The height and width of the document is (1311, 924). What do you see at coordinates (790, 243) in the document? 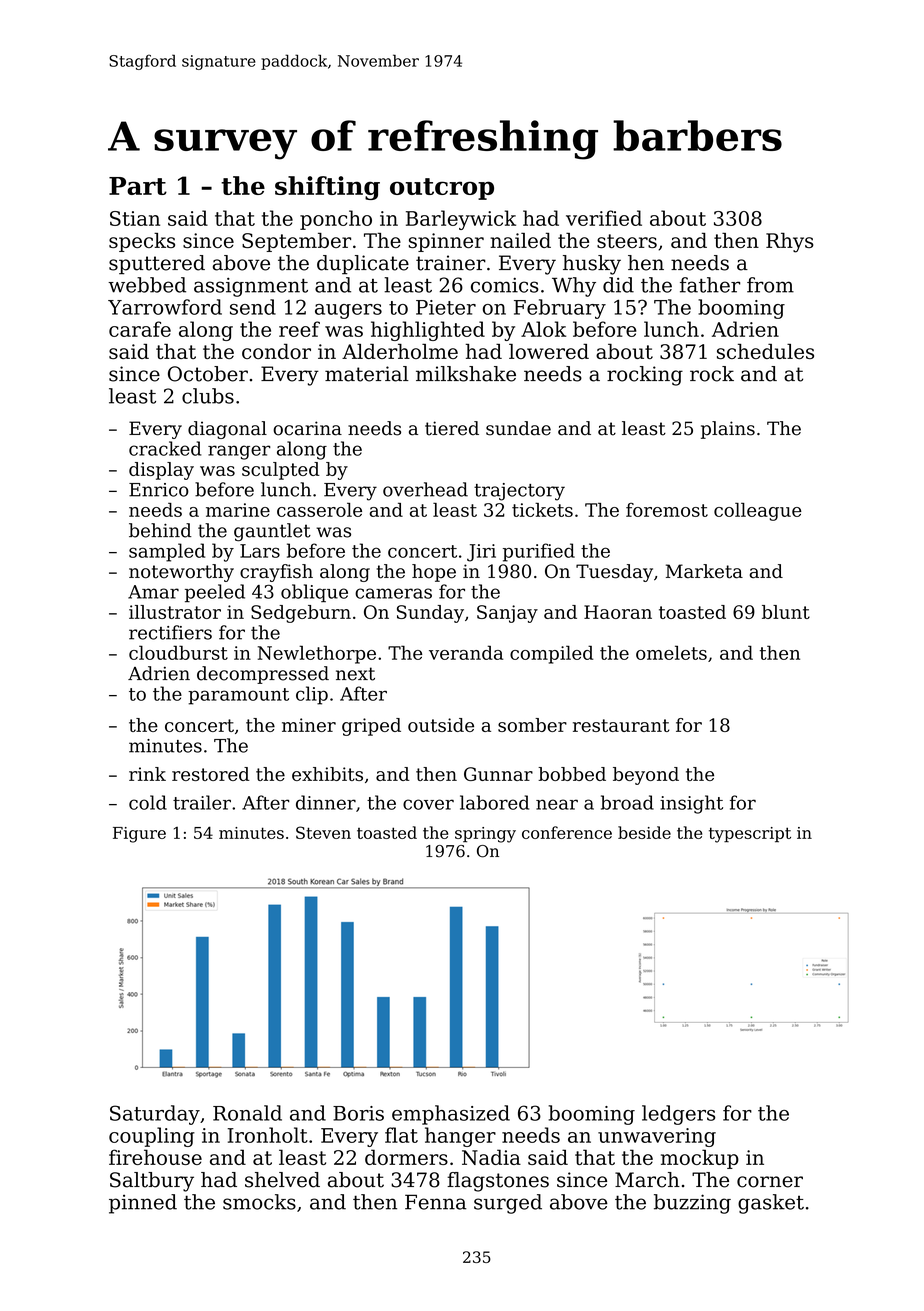
I see `Rhys` at bounding box center [790, 243].
